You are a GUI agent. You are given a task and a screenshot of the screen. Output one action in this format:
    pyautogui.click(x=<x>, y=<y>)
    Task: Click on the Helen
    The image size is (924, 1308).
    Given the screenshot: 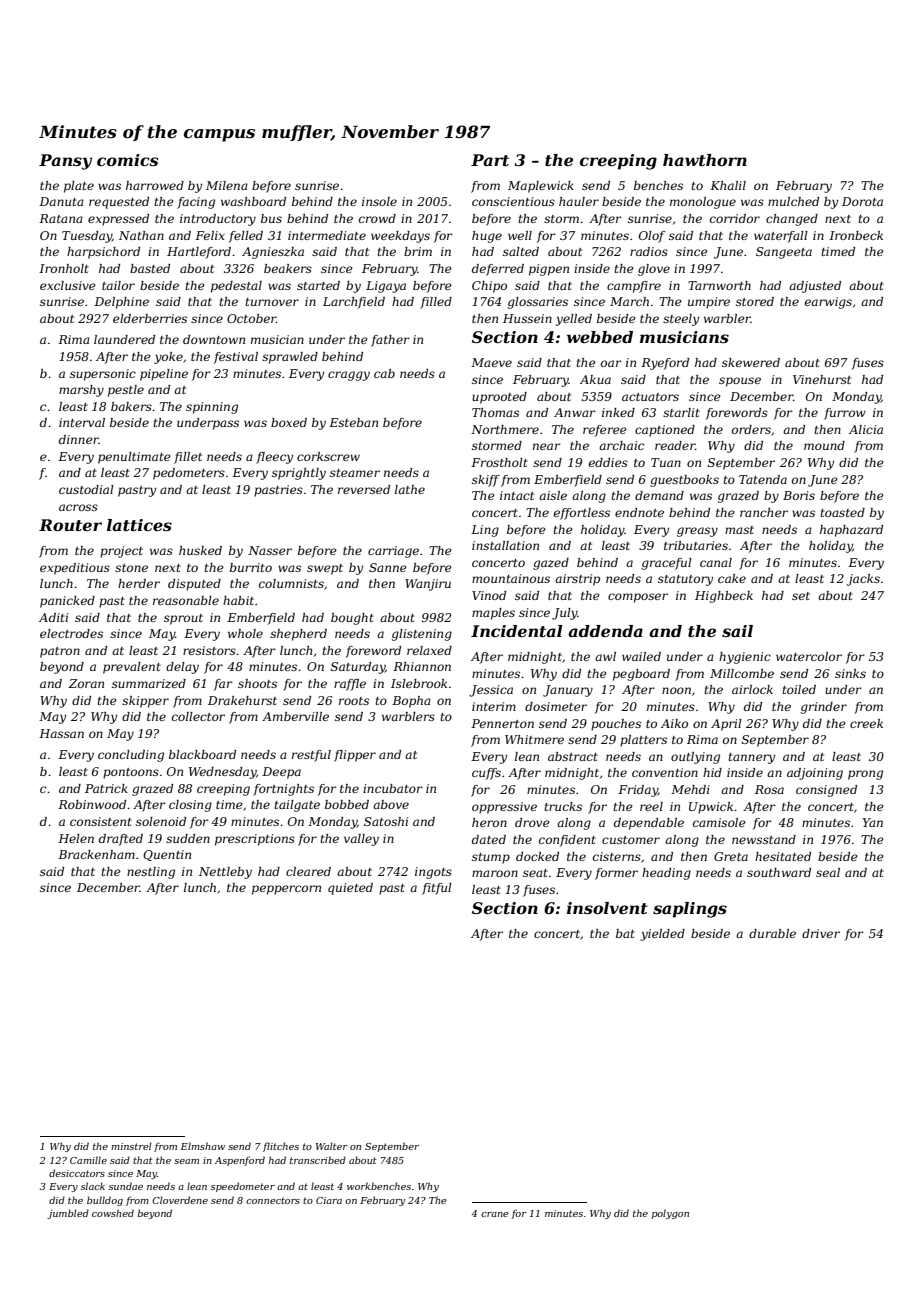 What is the action you would take?
    pyautogui.click(x=76, y=838)
